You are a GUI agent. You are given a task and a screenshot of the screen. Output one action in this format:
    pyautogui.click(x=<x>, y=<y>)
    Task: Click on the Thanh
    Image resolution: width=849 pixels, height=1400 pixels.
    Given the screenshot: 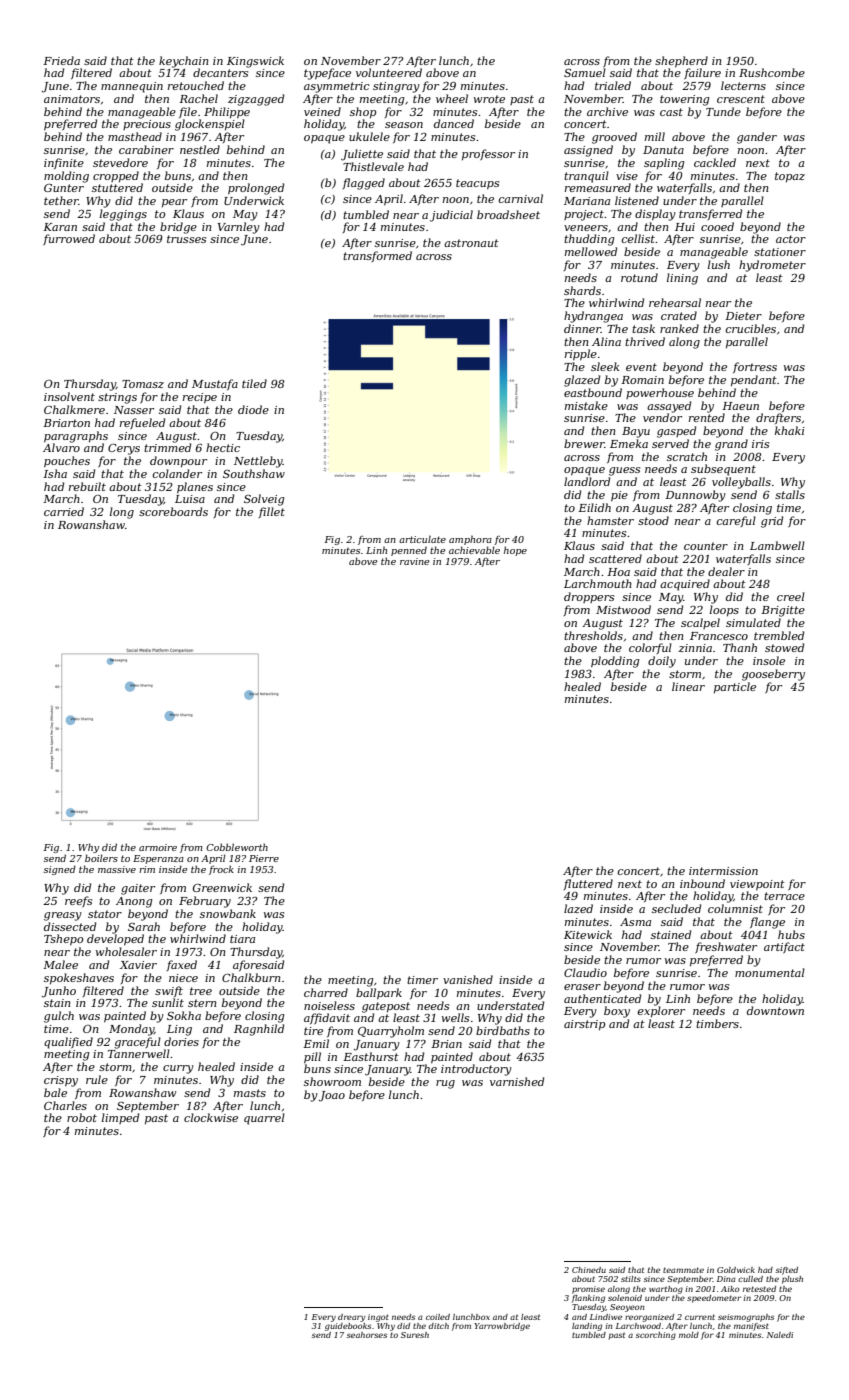 What is the action you would take?
    pyautogui.click(x=740, y=647)
